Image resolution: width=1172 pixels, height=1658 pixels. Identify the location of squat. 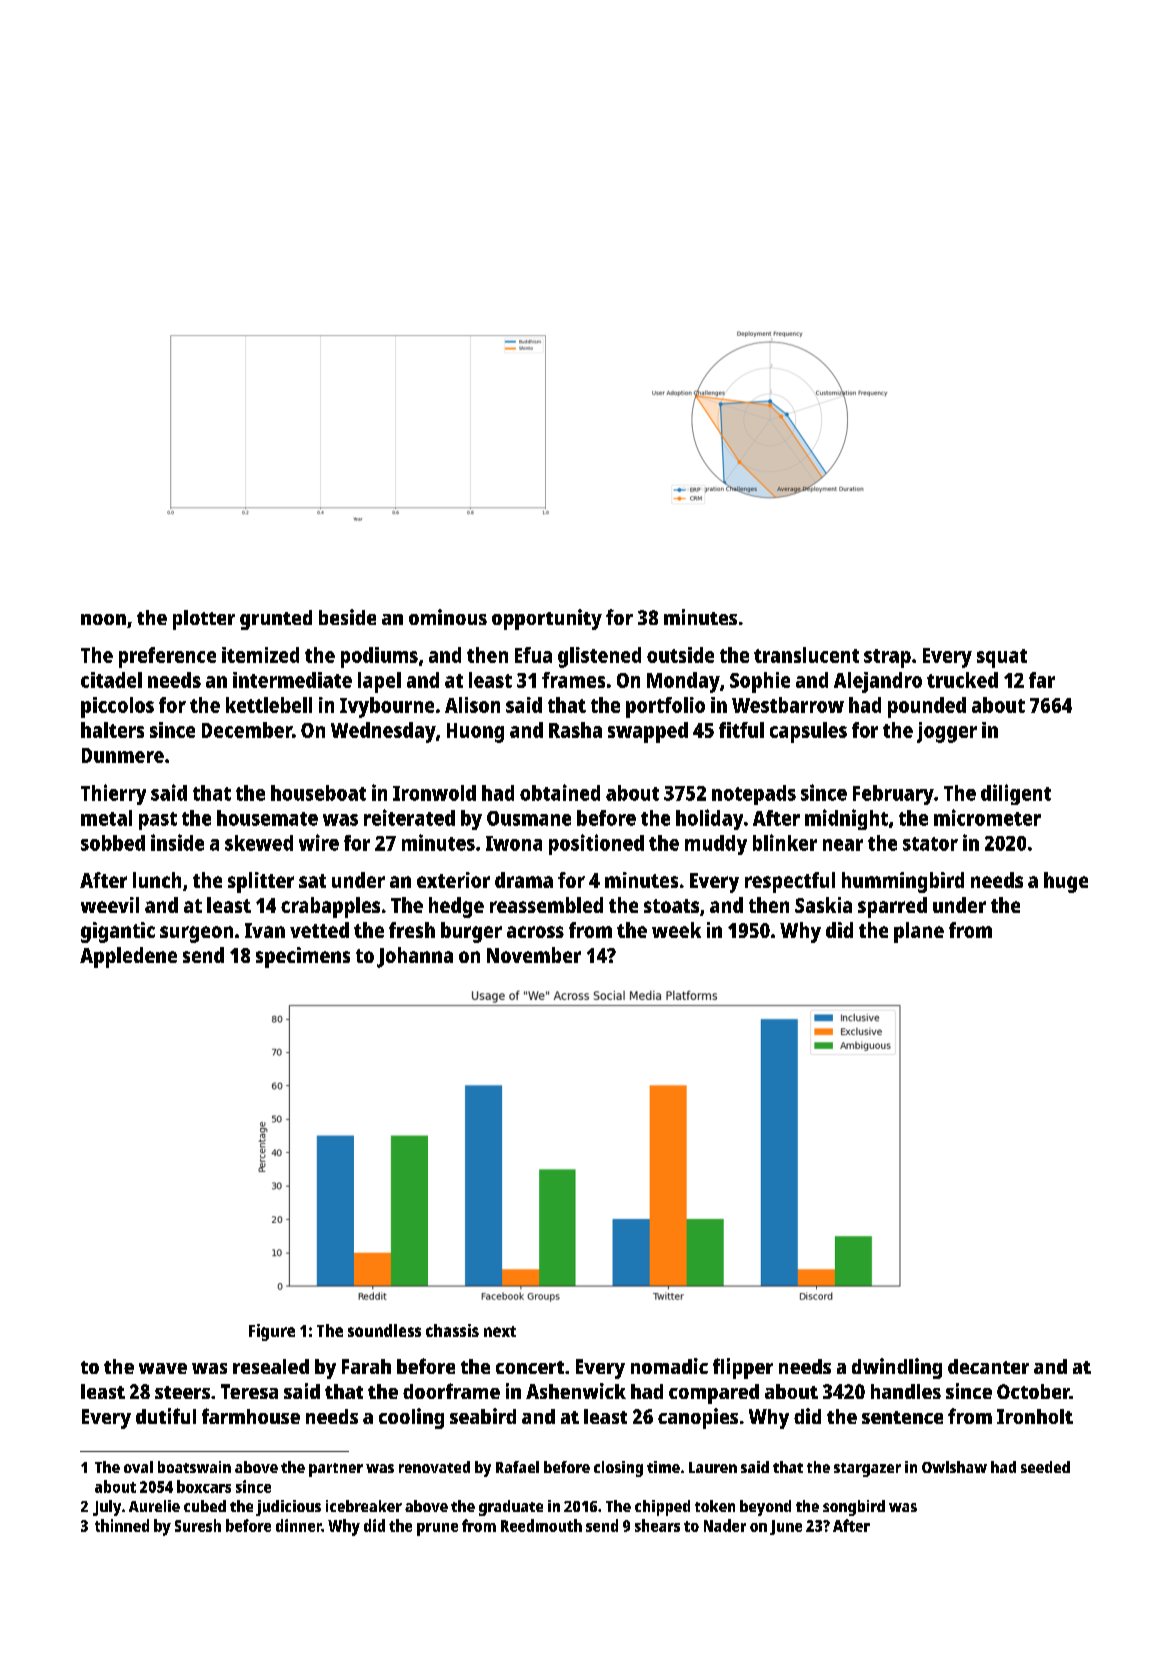
(1002, 658).
